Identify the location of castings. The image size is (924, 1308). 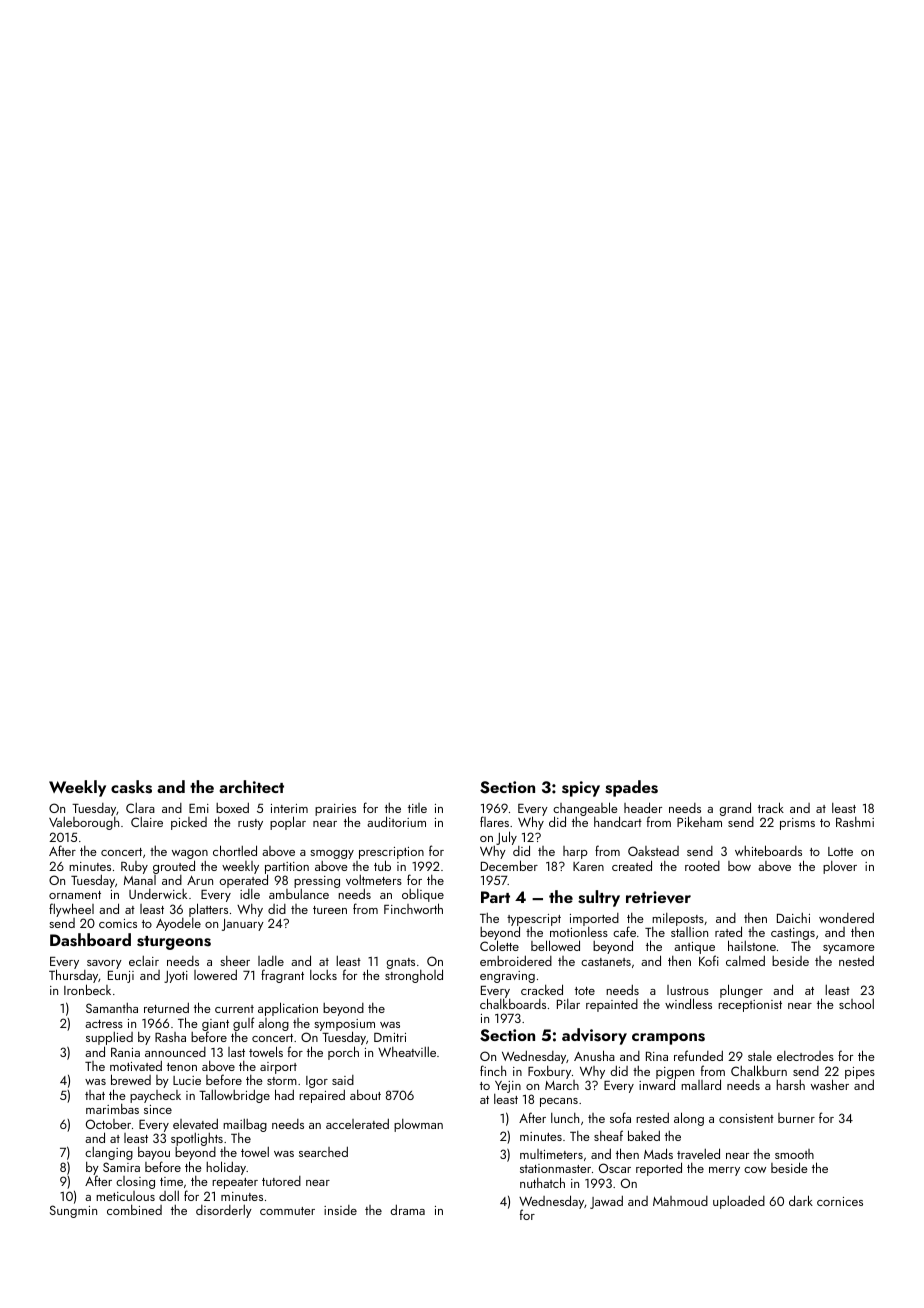
(793, 934).
